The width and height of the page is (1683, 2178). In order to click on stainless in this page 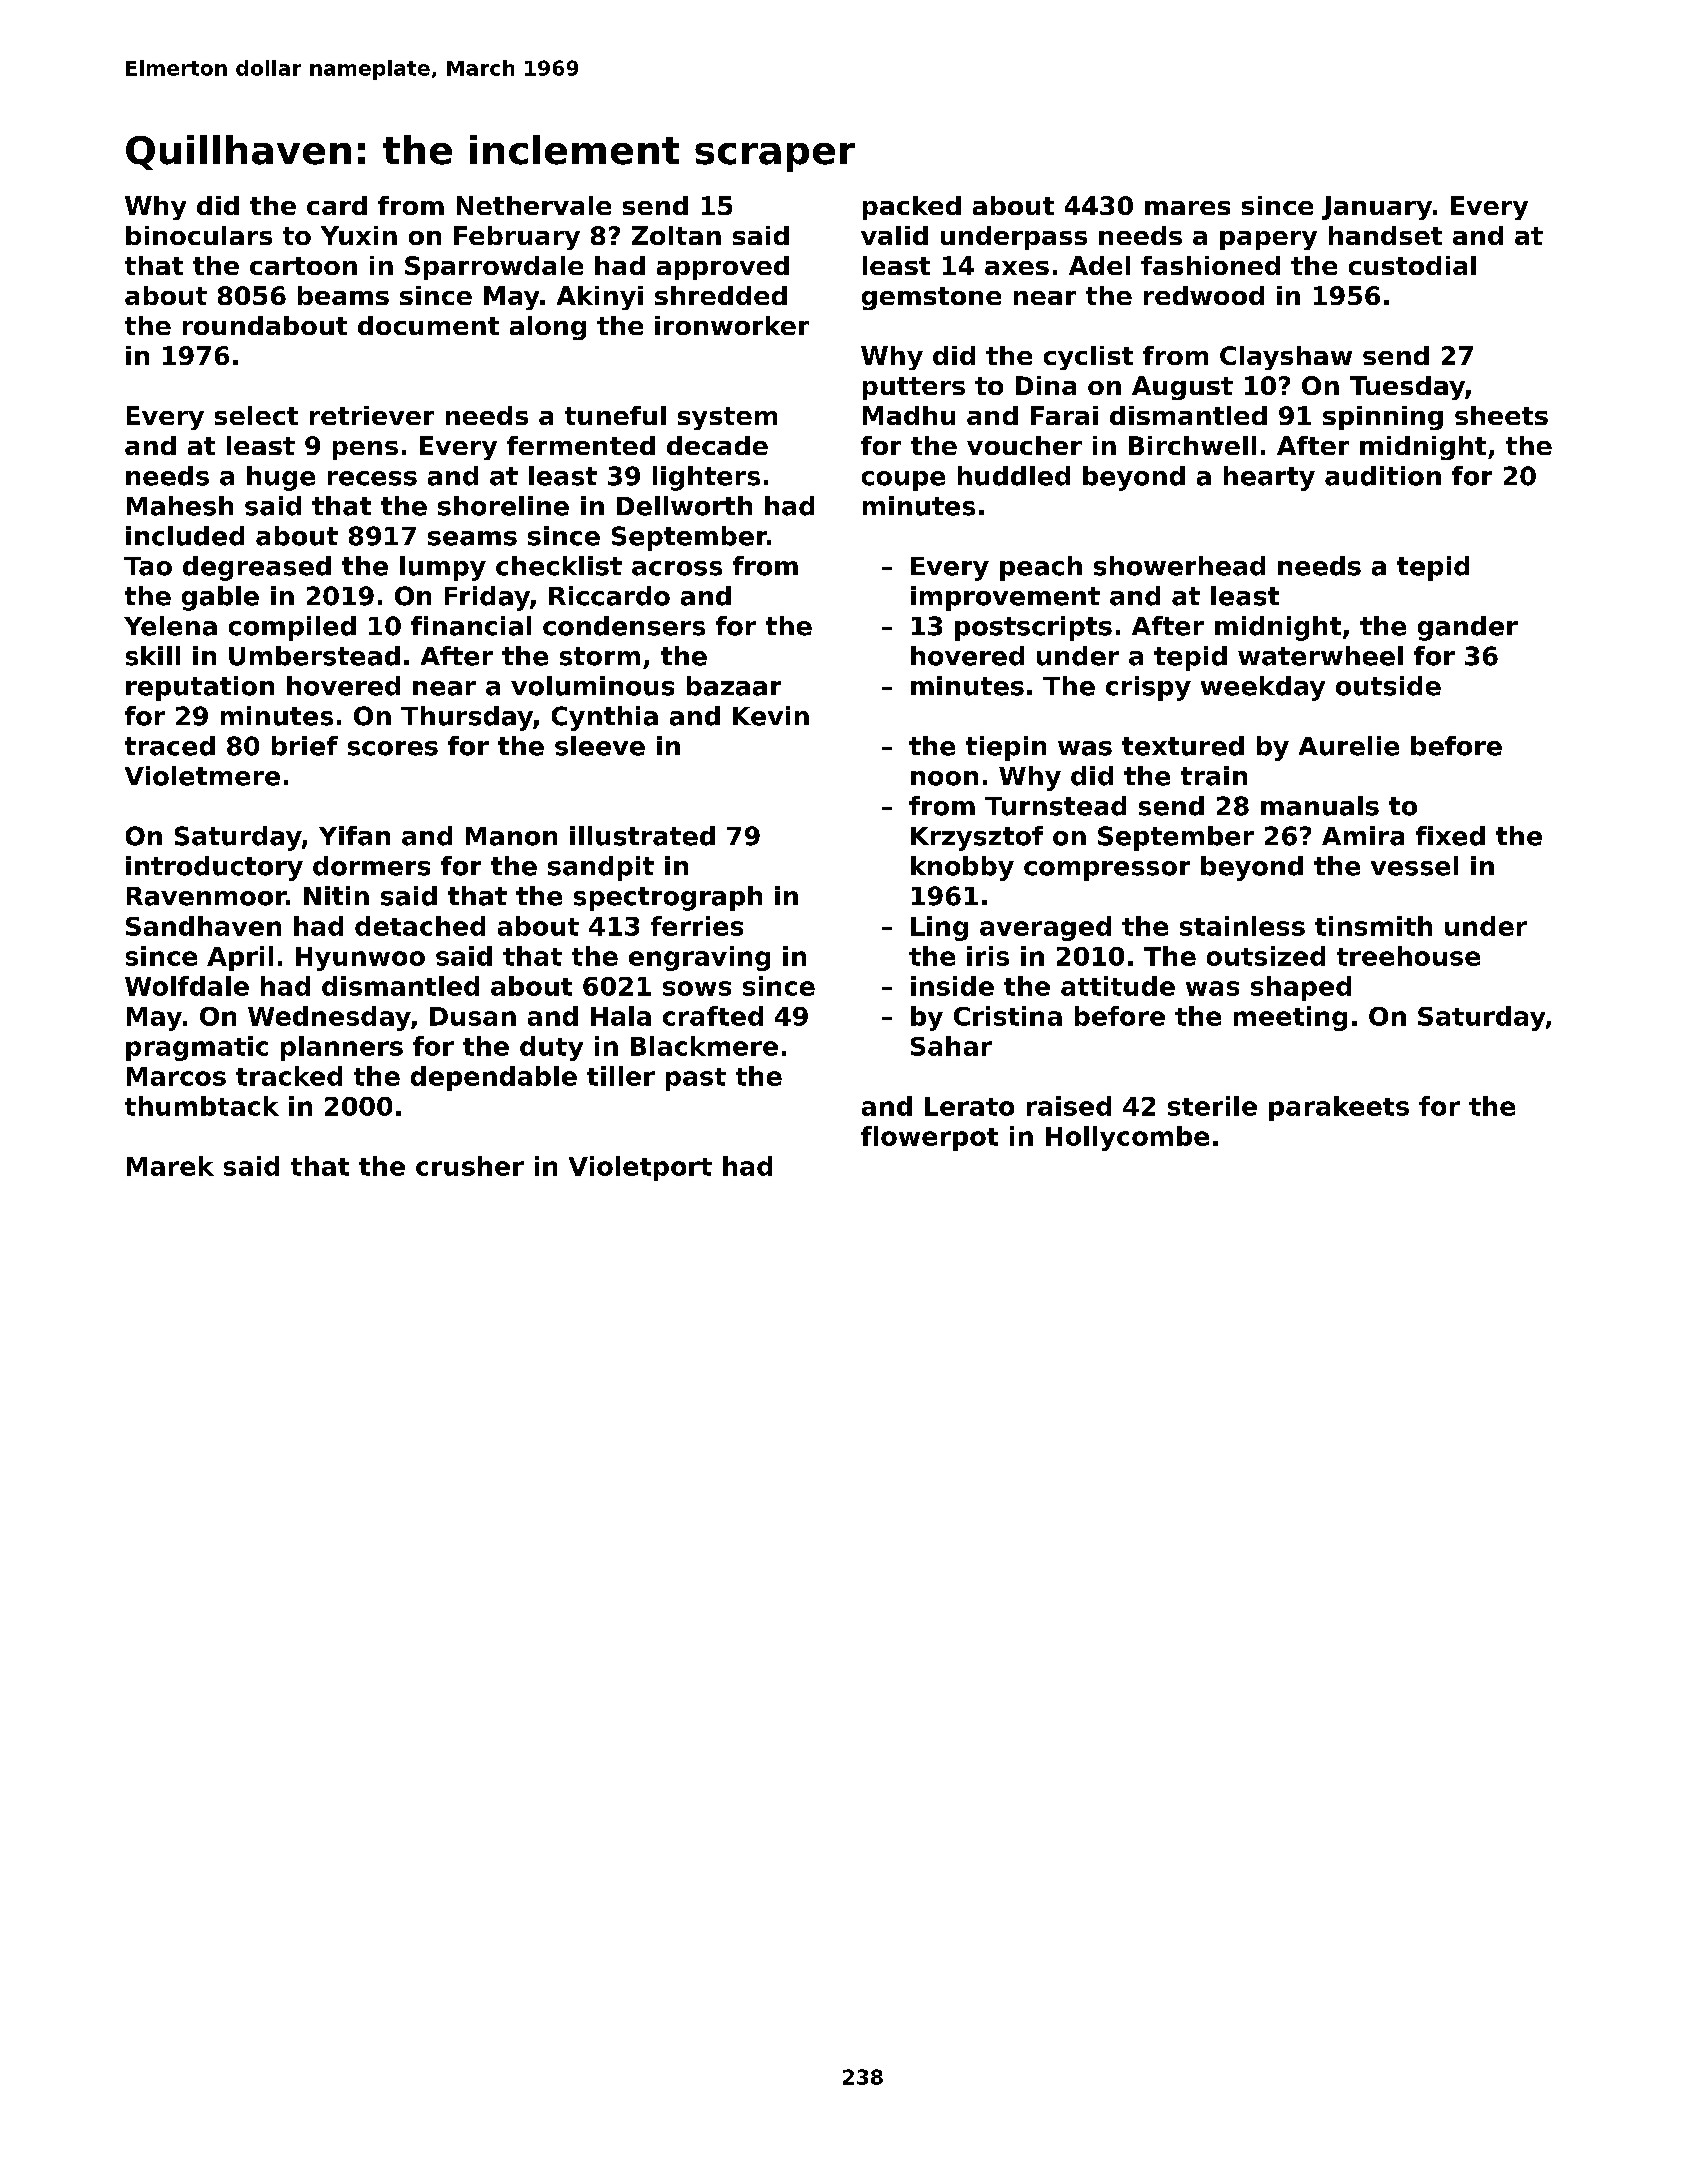, I will do `click(1242, 926)`.
